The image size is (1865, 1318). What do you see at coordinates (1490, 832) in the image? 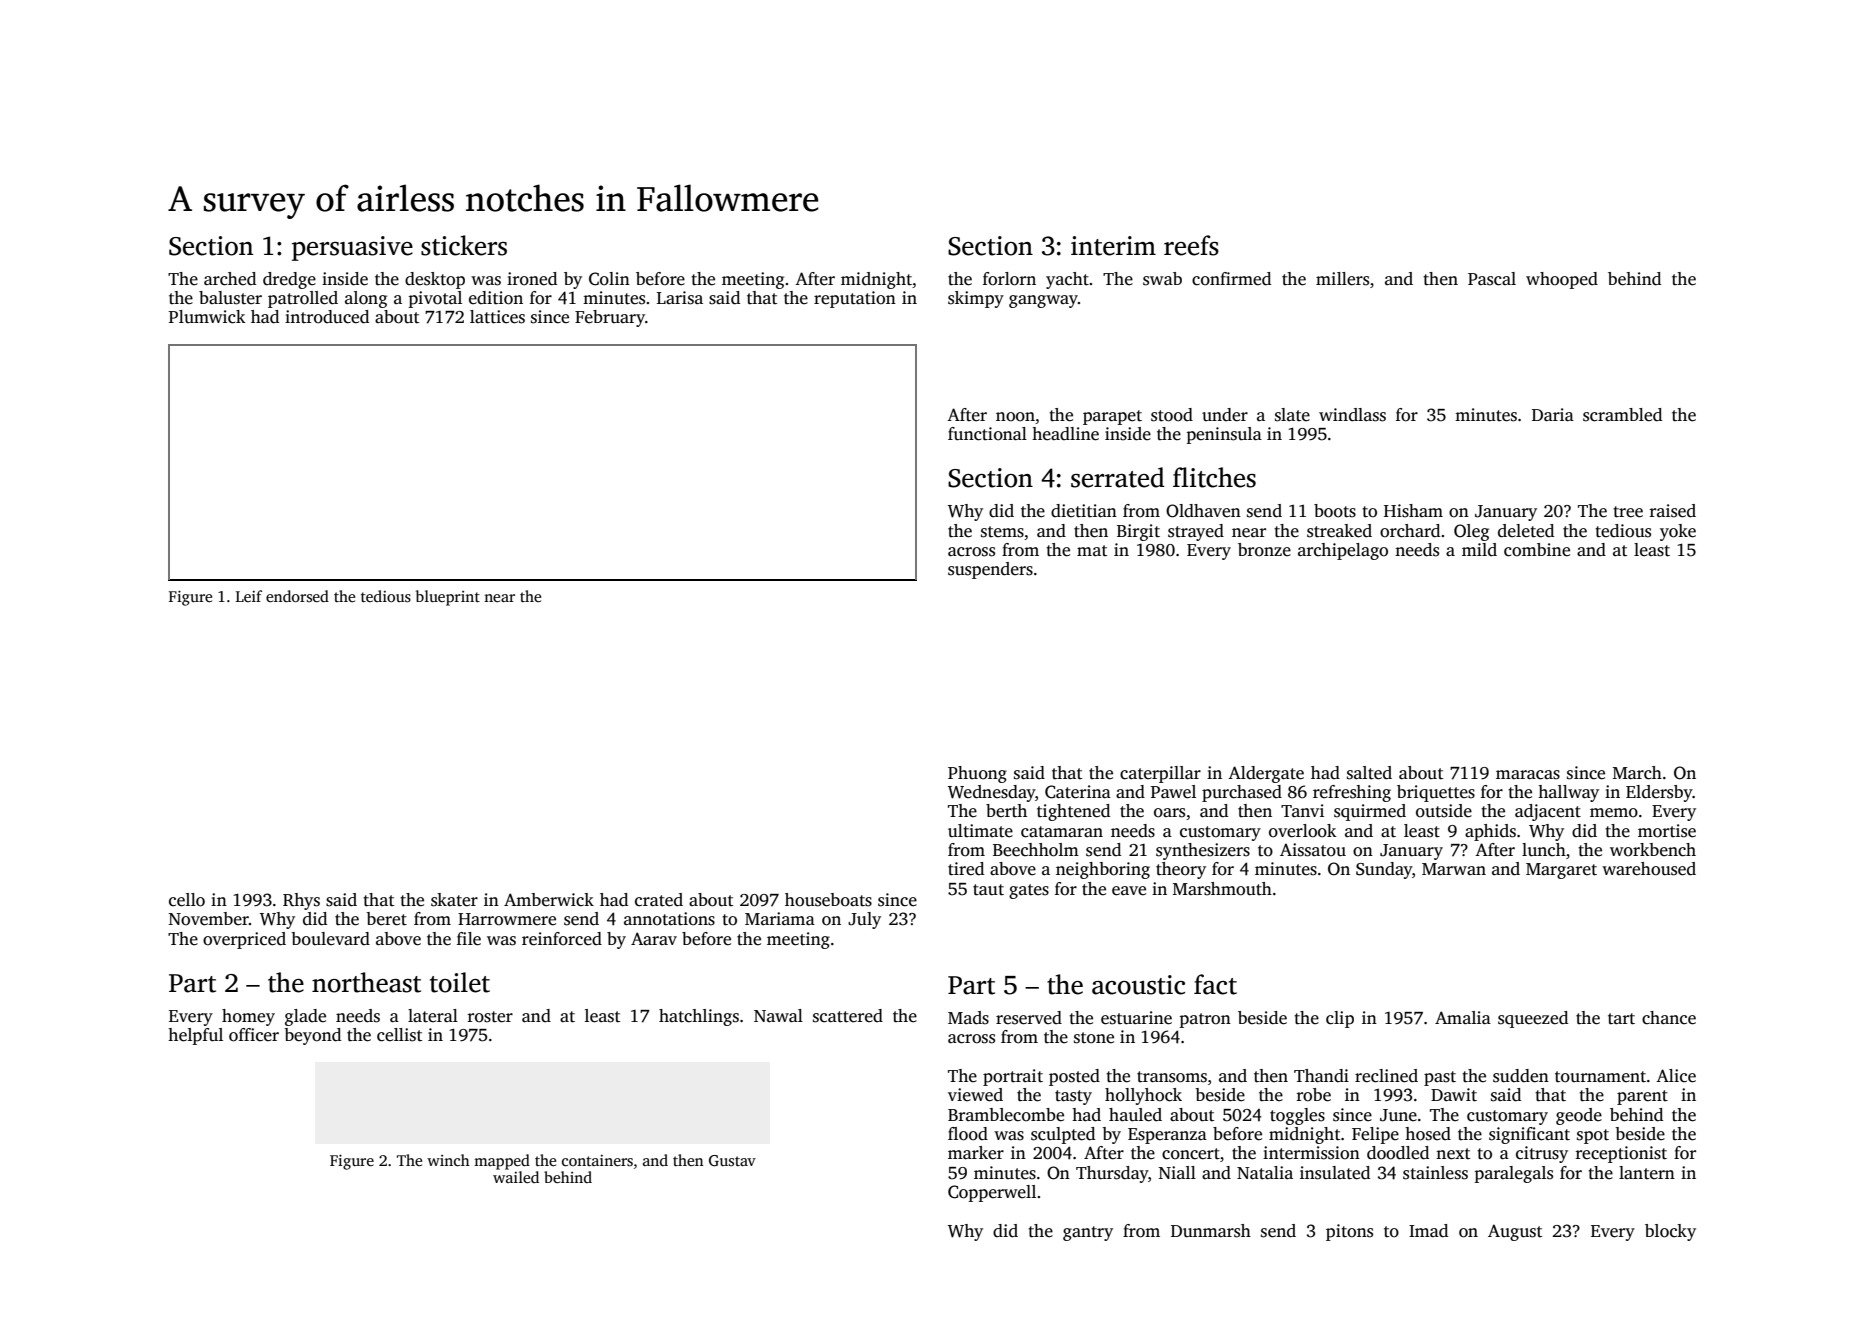
I see `aphids` at bounding box center [1490, 832].
